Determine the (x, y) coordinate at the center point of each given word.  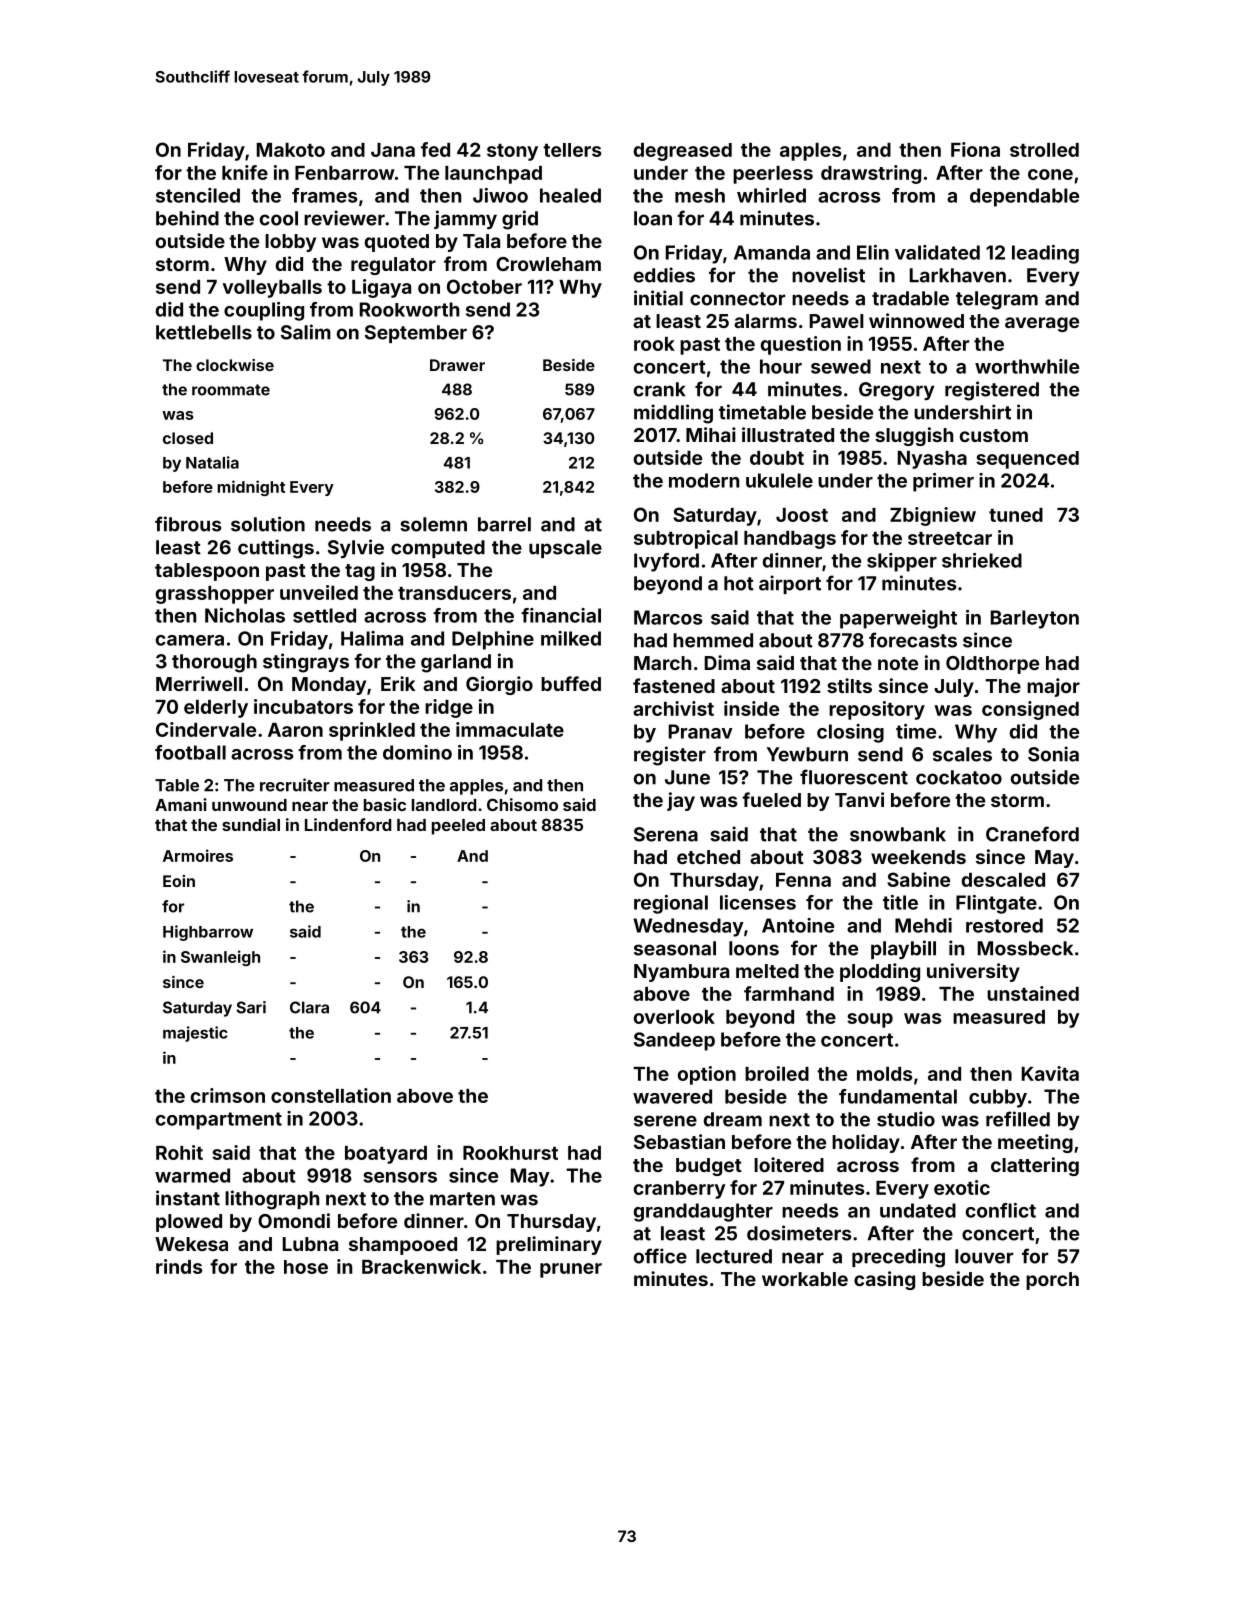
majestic (195, 1034)
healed (570, 195)
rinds (179, 1266)
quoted (397, 243)
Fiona (975, 149)
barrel (504, 524)
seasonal (675, 948)
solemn (433, 524)
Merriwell (199, 683)
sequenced (1027, 460)
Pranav (701, 731)
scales (962, 754)
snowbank (898, 834)
